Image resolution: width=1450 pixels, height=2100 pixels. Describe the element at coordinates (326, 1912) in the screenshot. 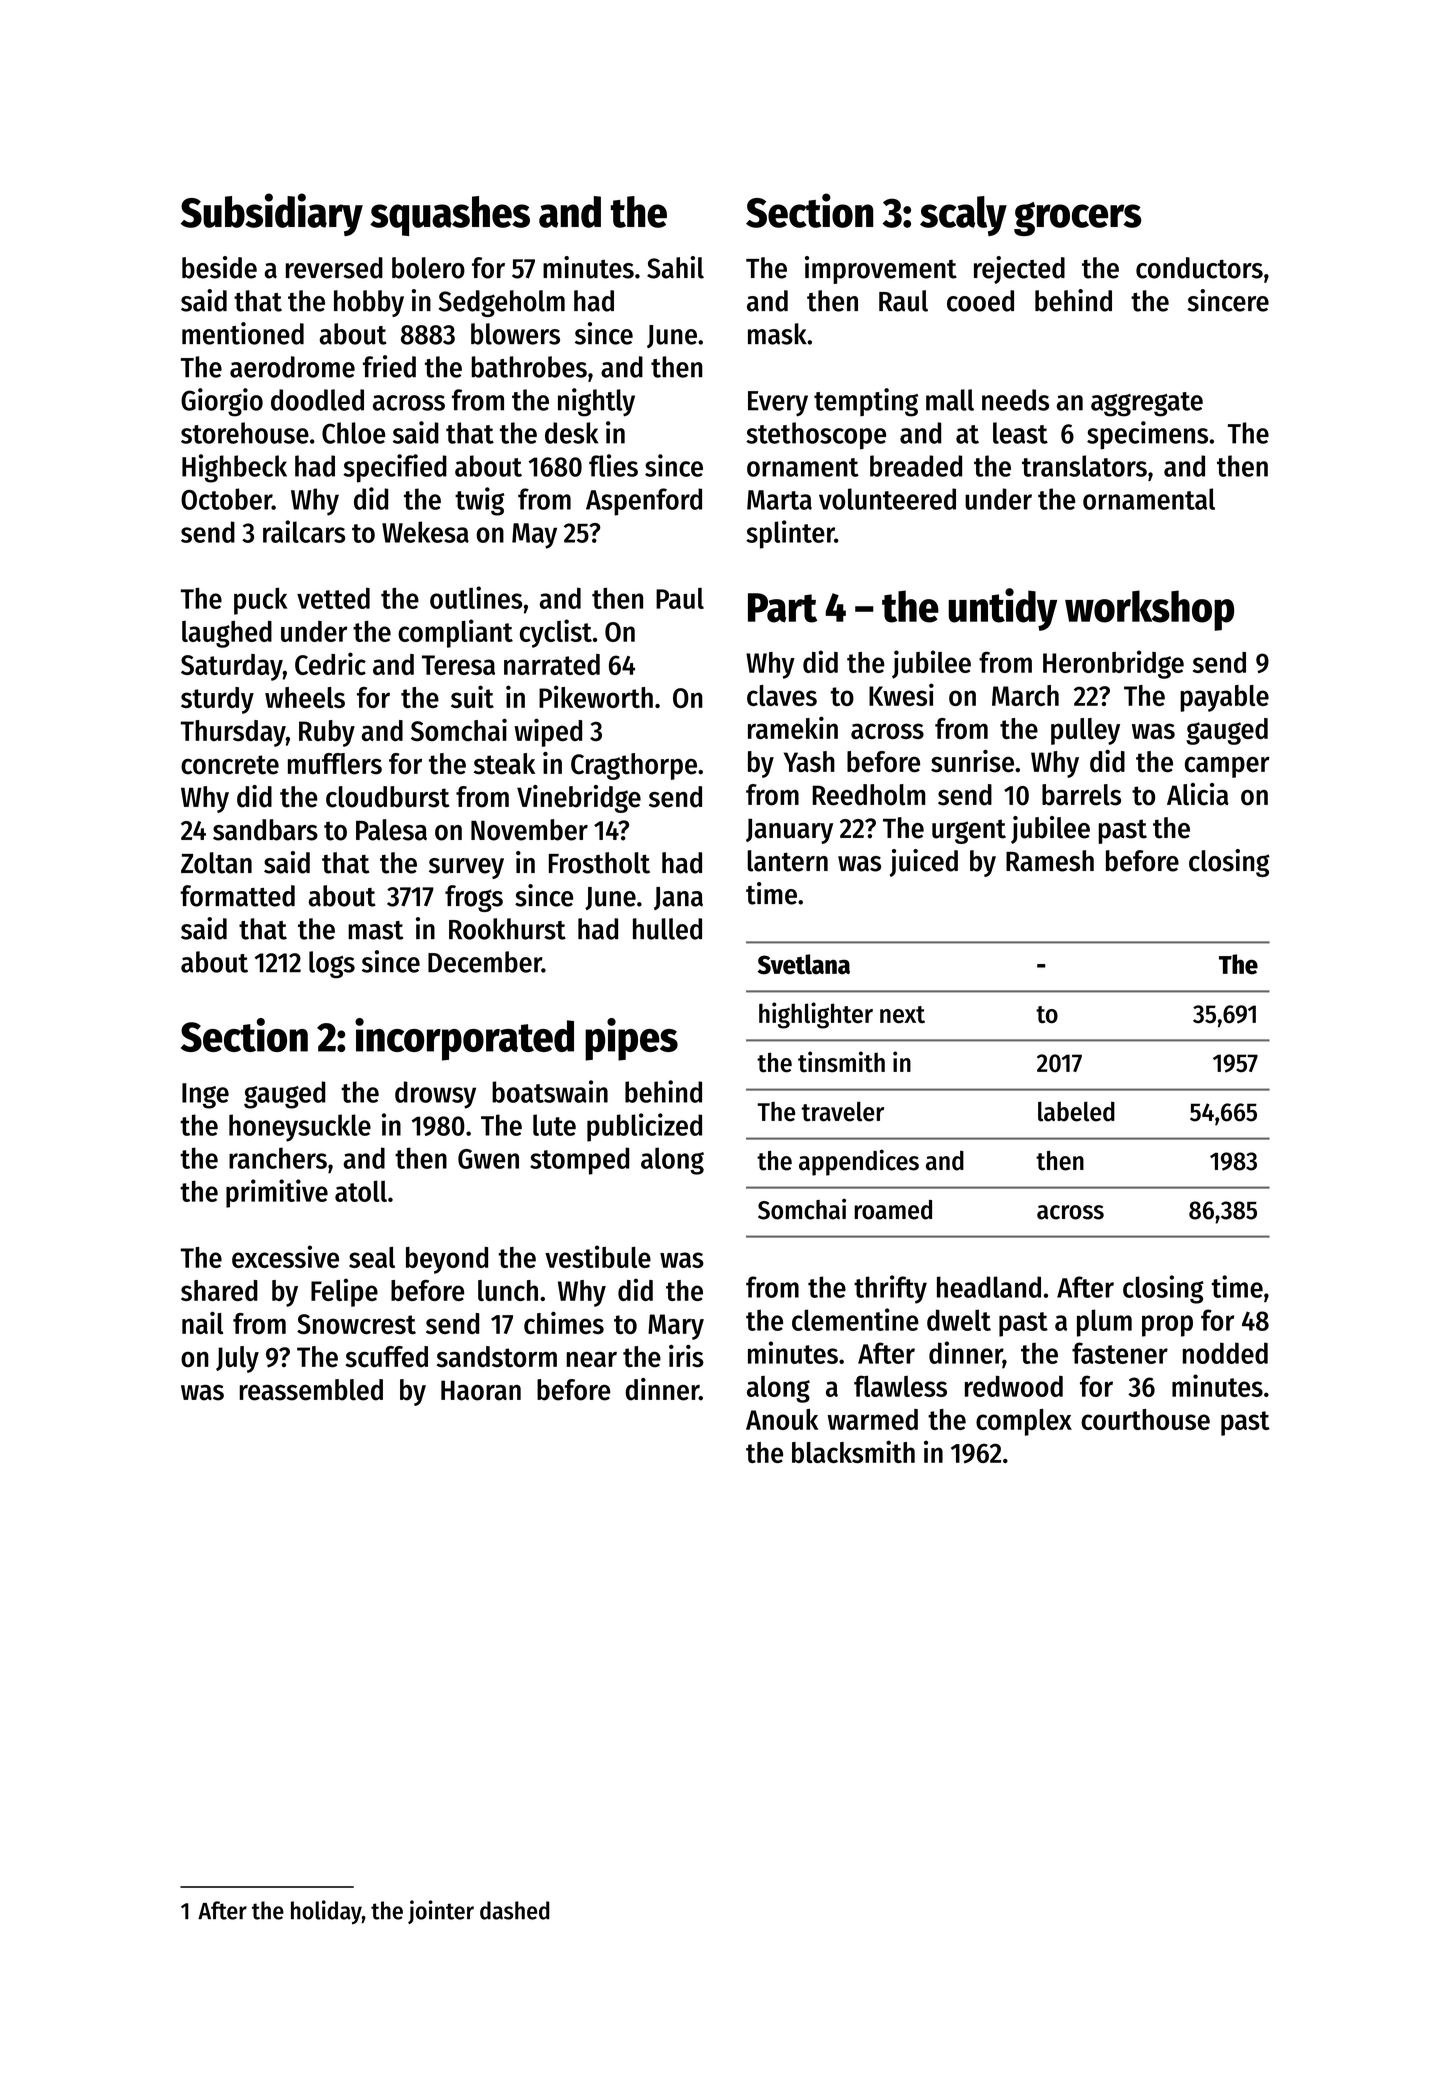

I see `holiday` at that location.
